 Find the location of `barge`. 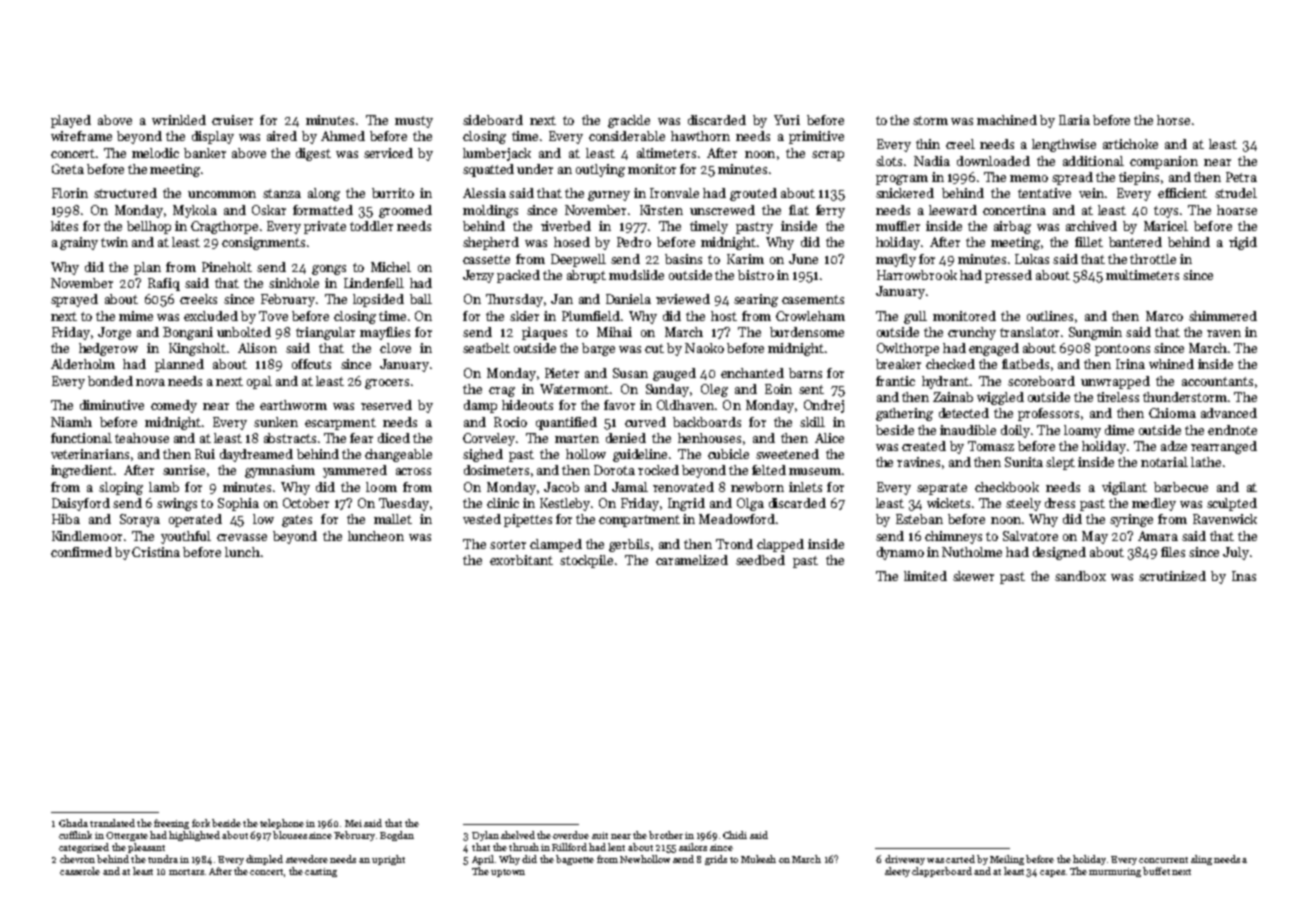

barge is located at coordinates (598, 349).
